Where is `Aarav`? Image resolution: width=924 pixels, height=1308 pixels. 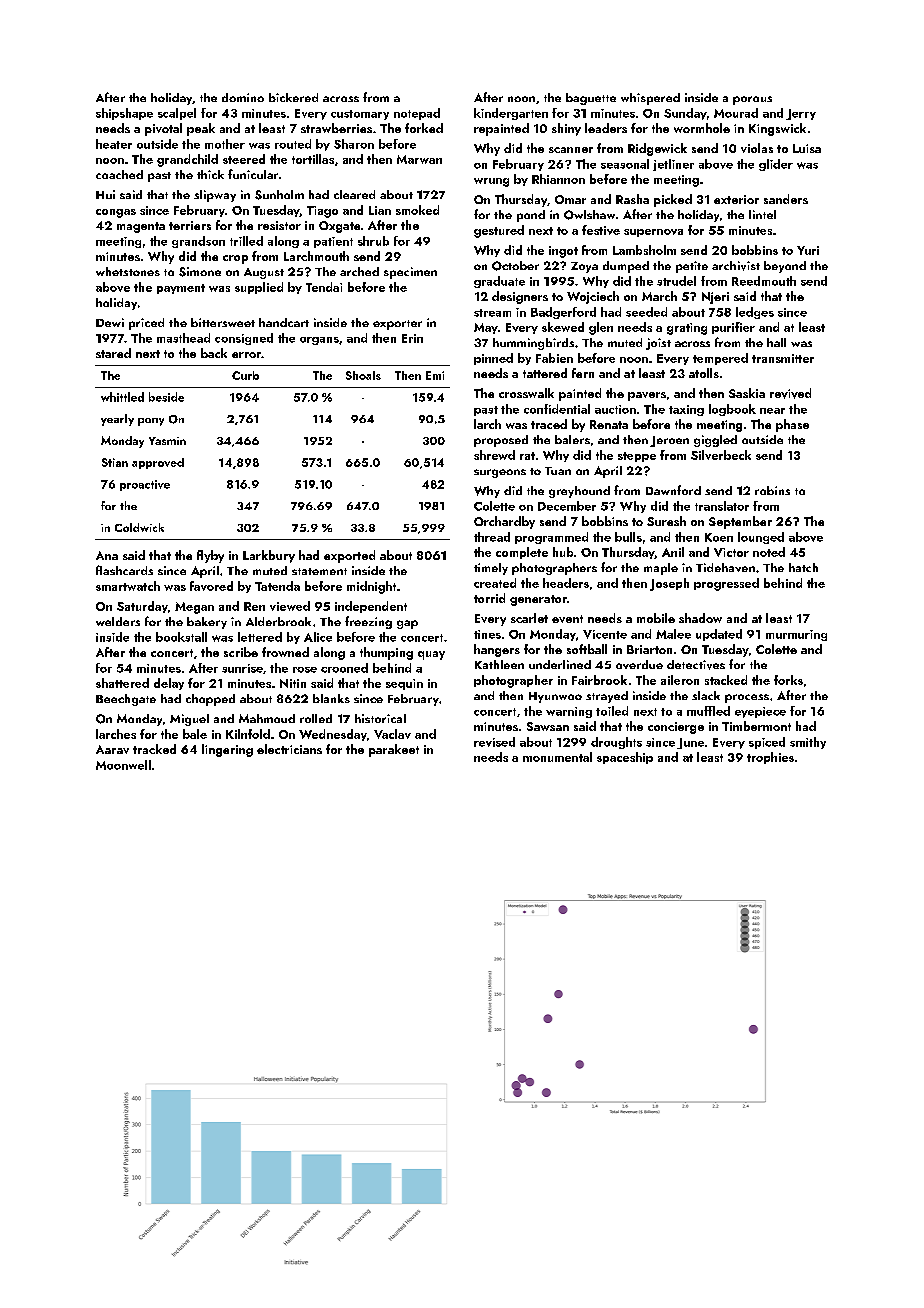
Aarav is located at coordinates (112, 749).
